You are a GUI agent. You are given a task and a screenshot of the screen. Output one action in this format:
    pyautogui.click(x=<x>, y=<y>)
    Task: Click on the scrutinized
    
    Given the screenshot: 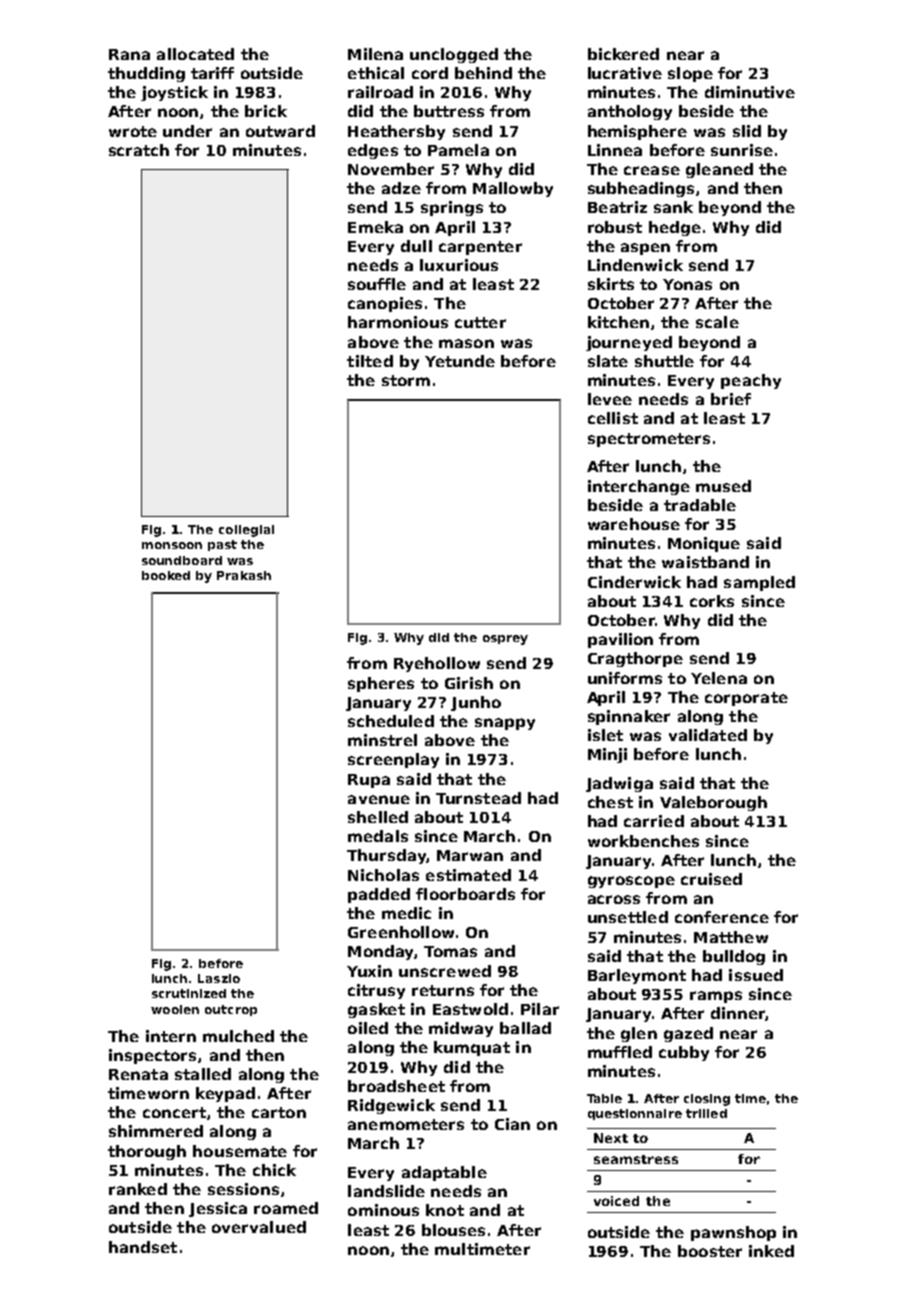 What is the action you would take?
    pyautogui.click(x=189, y=993)
